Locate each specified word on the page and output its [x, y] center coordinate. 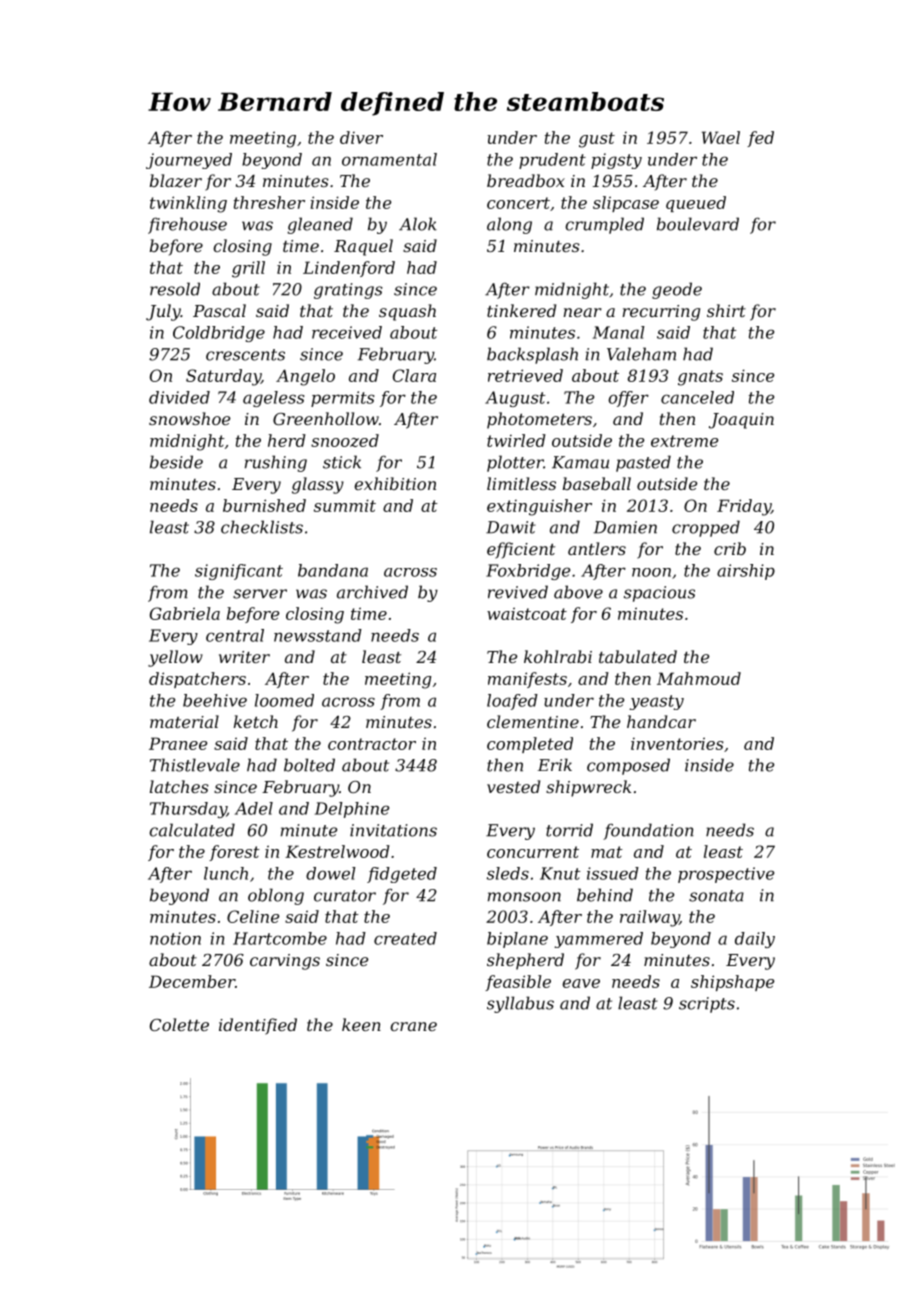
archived [372, 592]
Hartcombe [280, 938]
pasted [643, 463]
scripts [707, 1005]
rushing [276, 463]
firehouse [187, 225]
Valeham [641, 354]
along [509, 225]
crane [413, 1026]
